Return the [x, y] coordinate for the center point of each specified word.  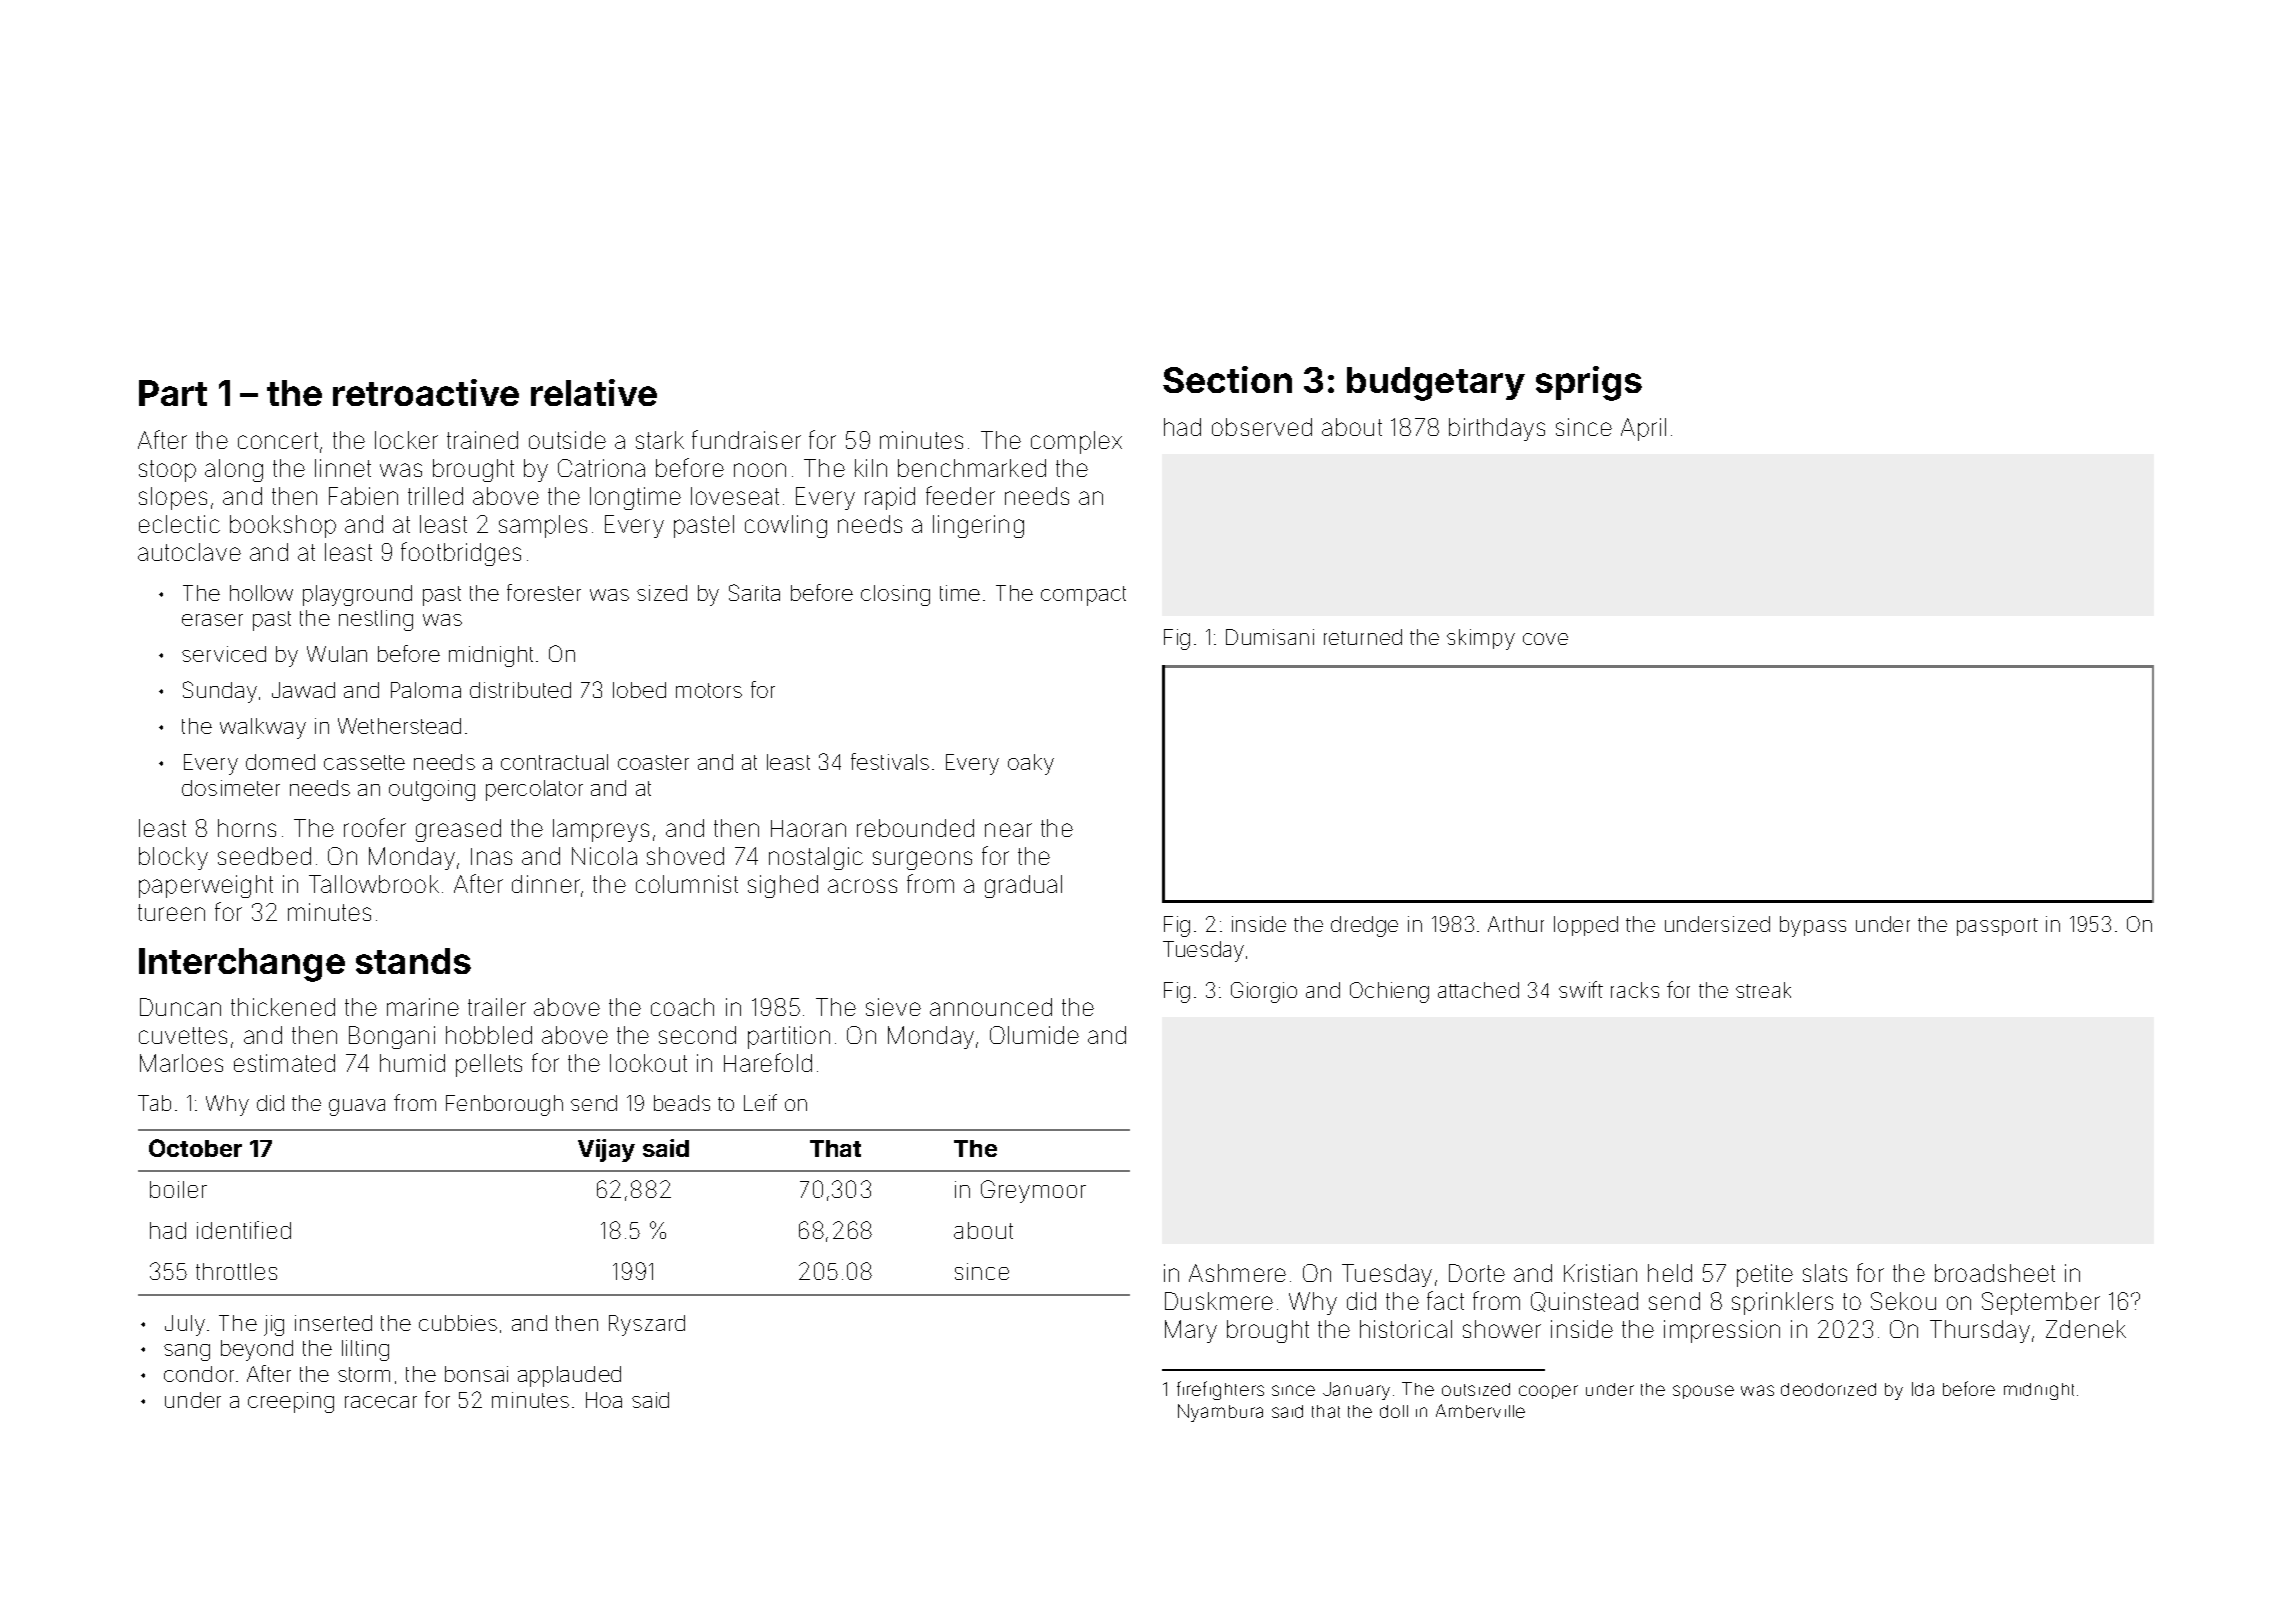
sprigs [1589, 383]
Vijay [606, 1150]
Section [1227, 379]
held [1670, 1273]
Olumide [1034, 1035]
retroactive [426, 392]
